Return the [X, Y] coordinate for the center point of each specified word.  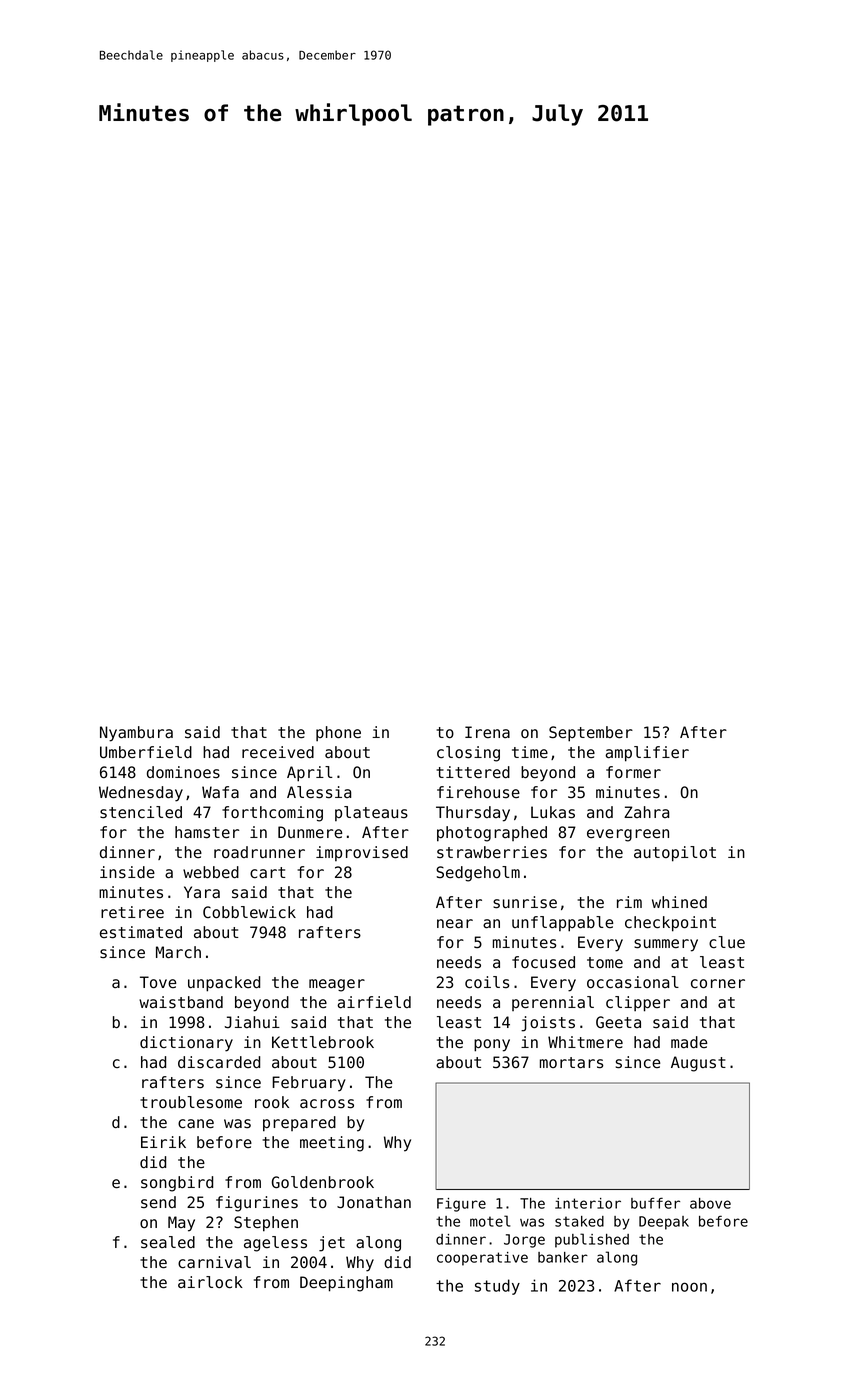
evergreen [628, 835]
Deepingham [346, 1284]
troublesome [191, 1102]
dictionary [186, 1044]
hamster [207, 832]
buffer [655, 1203]
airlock [210, 1282]
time [530, 752]
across [327, 1104]
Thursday [473, 814]
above [710, 1203]
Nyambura [136, 734]
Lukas [553, 812]
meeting [332, 1144]
